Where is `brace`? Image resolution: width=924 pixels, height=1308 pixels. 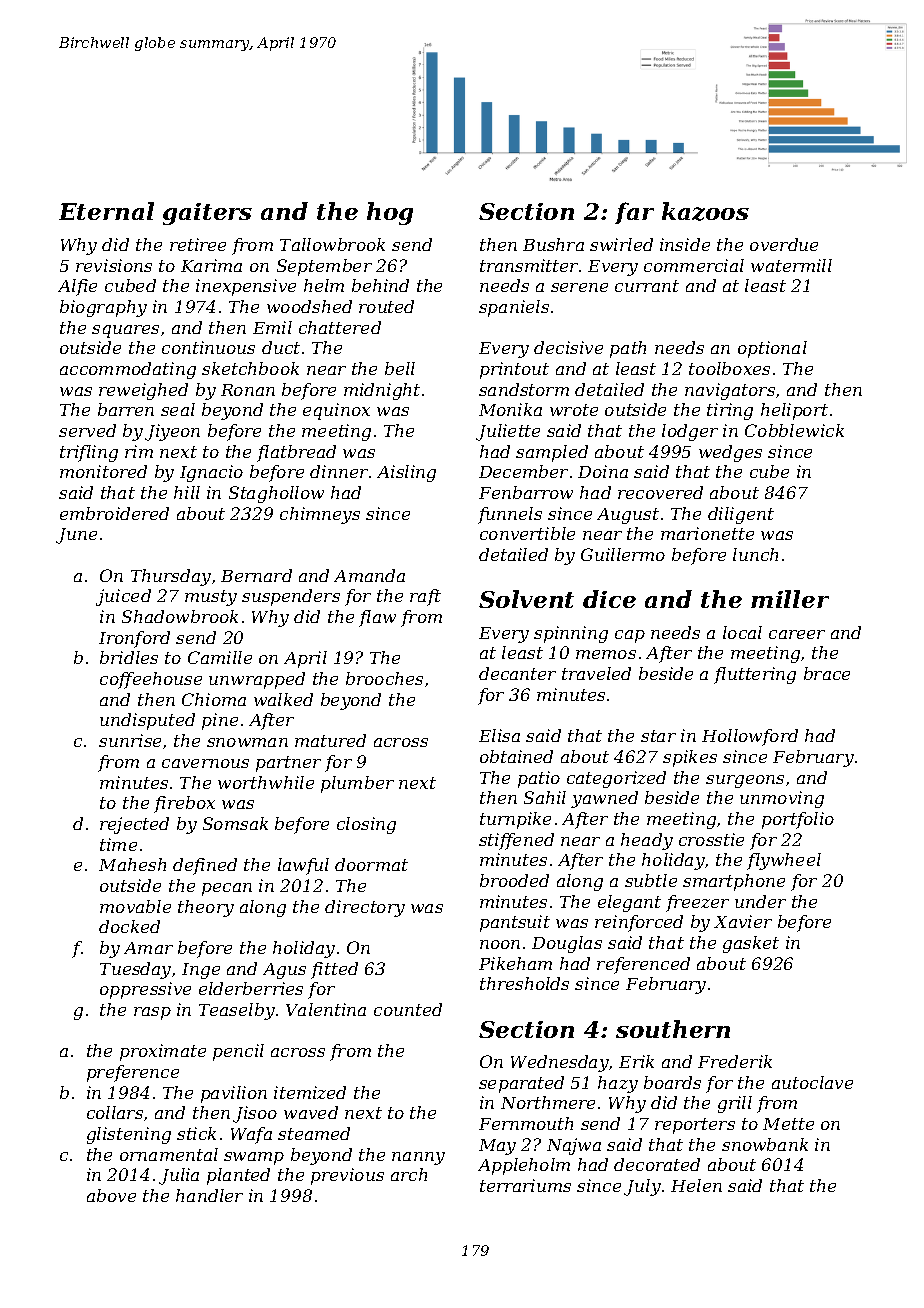
brace is located at coordinates (827, 673).
